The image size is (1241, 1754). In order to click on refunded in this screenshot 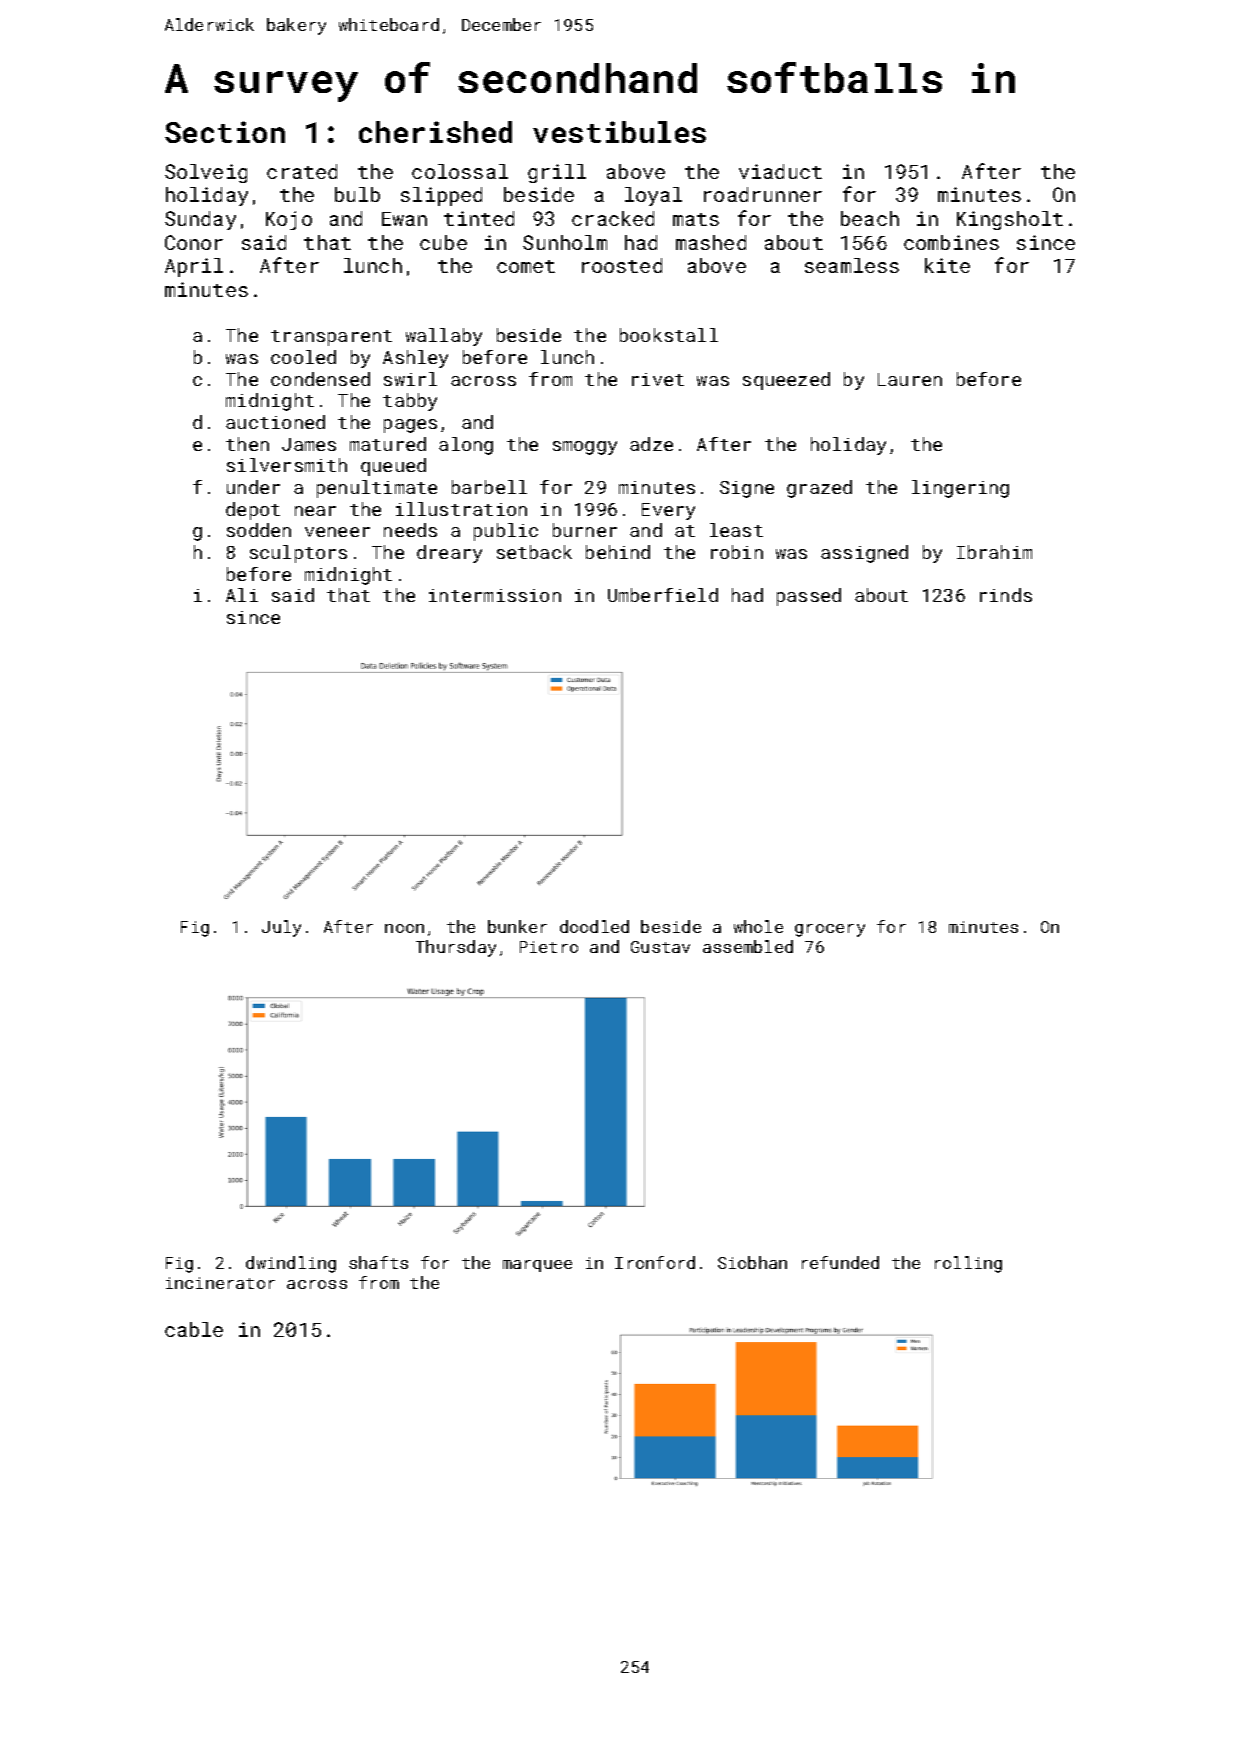, I will do `click(840, 1262)`.
